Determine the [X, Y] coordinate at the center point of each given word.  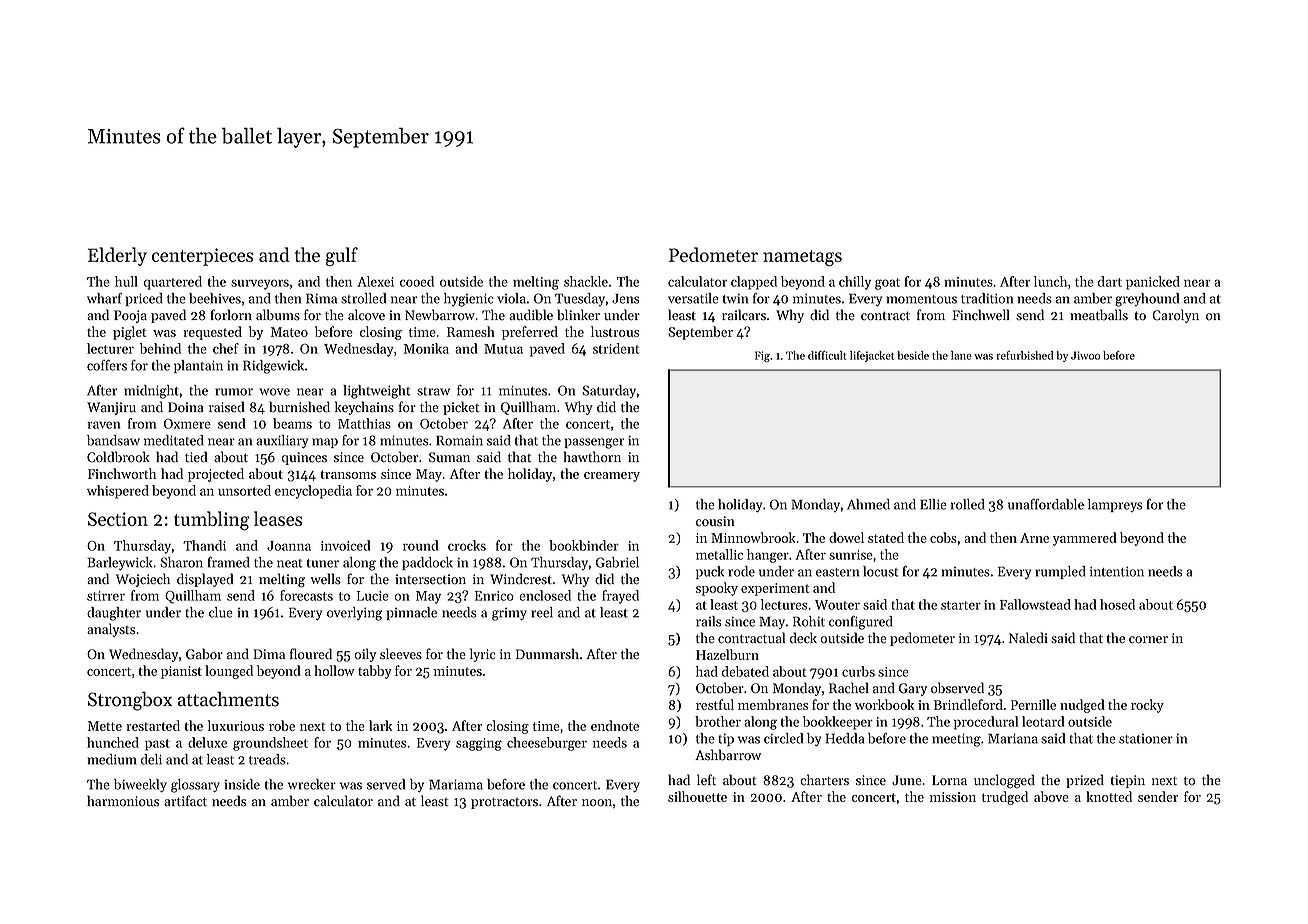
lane [961, 355]
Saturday [609, 391]
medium [112, 759]
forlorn [231, 315]
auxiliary [282, 441]
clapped [754, 283]
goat [887, 284]
